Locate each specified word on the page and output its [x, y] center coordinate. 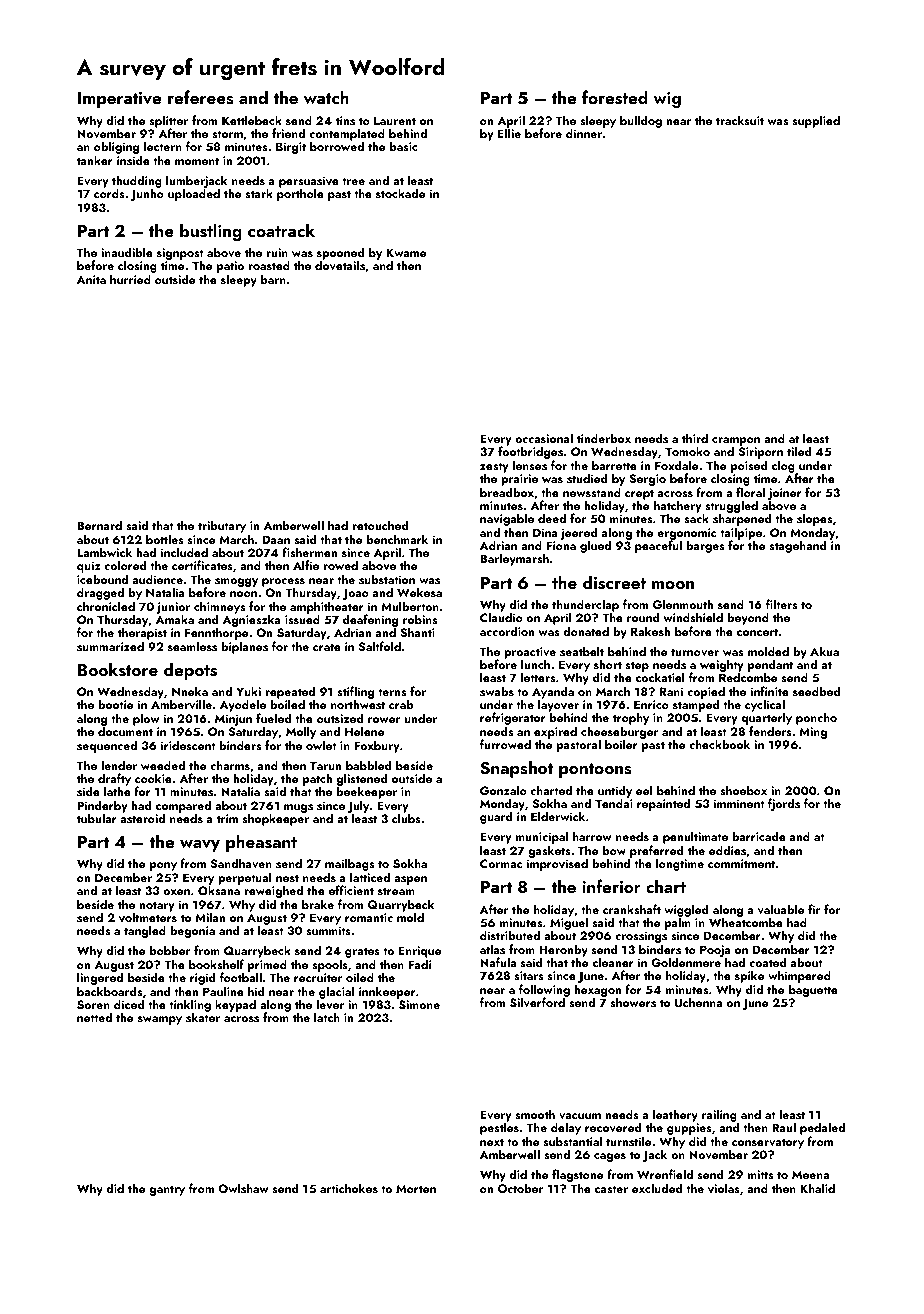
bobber [170, 950]
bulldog [641, 121]
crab [401, 704]
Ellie [509, 133]
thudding [137, 182]
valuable [781, 909]
